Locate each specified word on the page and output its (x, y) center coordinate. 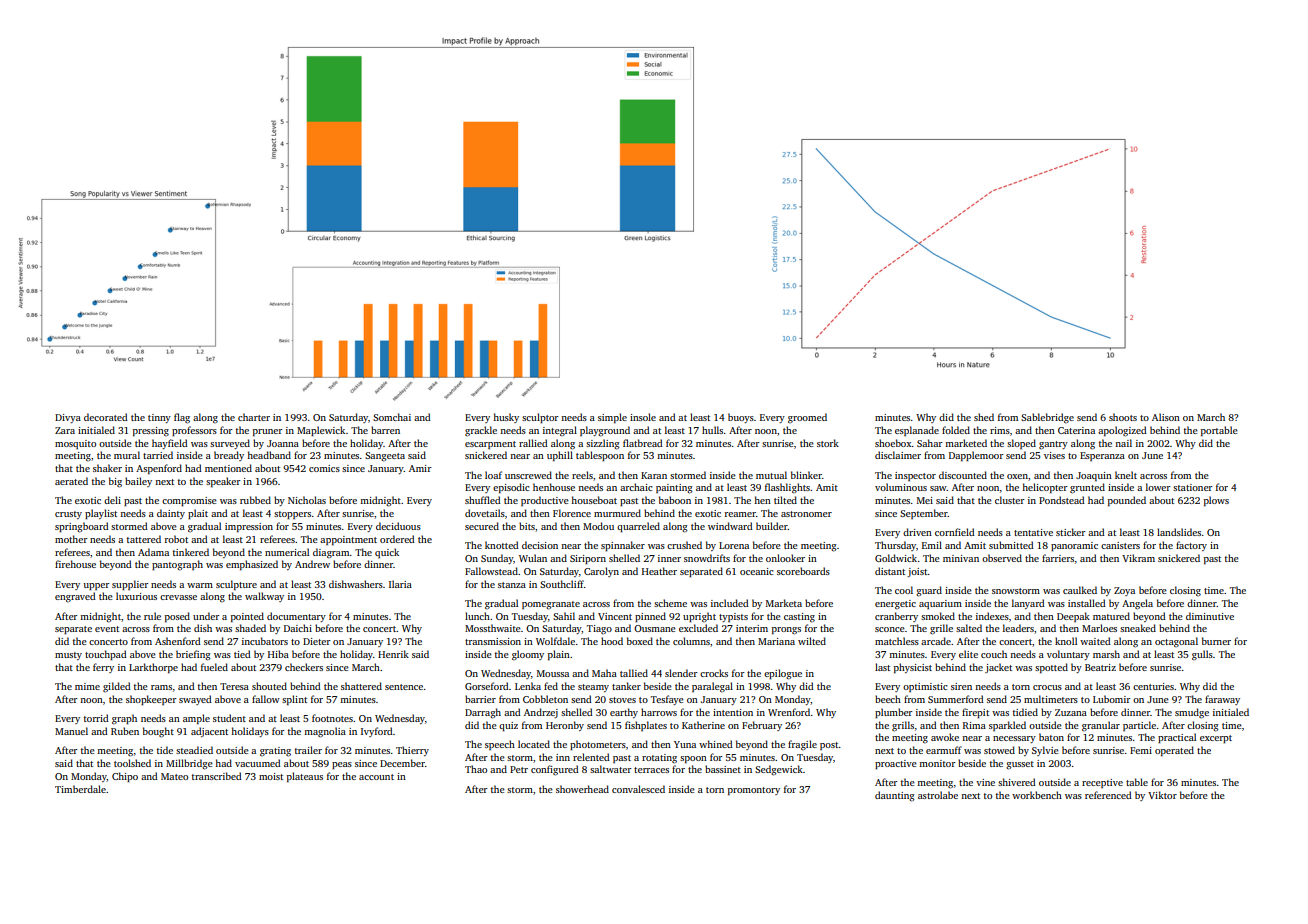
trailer (308, 750)
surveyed (230, 444)
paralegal (712, 687)
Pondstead (1062, 500)
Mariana (776, 641)
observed (1002, 558)
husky (506, 418)
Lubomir (1111, 699)
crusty (68, 515)
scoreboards (803, 571)
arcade (936, 641)
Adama (153, 552)
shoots (1123, 417)
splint (294, 700)
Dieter (316, 641)
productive (545, 501)
